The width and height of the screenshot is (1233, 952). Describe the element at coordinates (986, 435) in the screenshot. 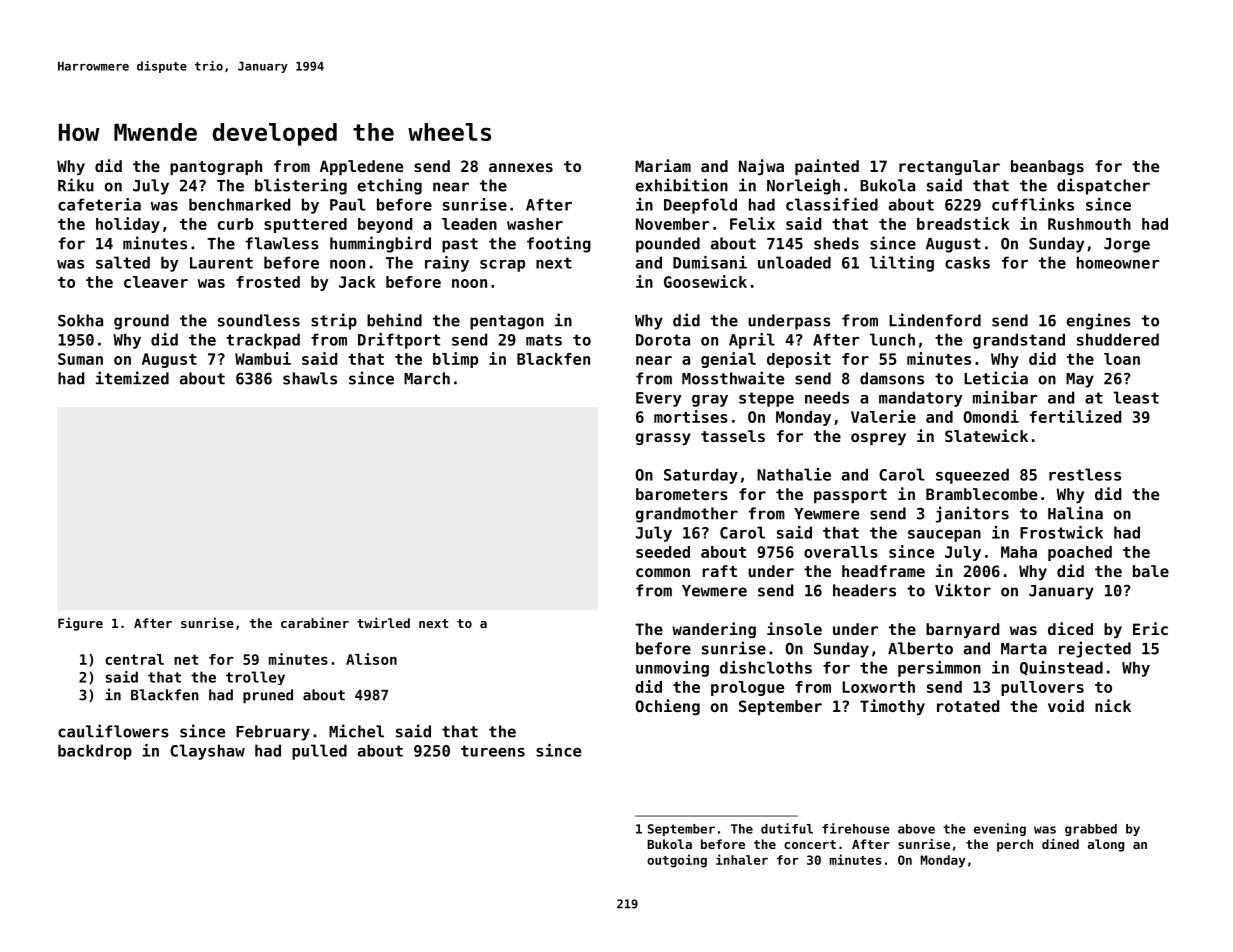

I see `Slatewick` at that location.
